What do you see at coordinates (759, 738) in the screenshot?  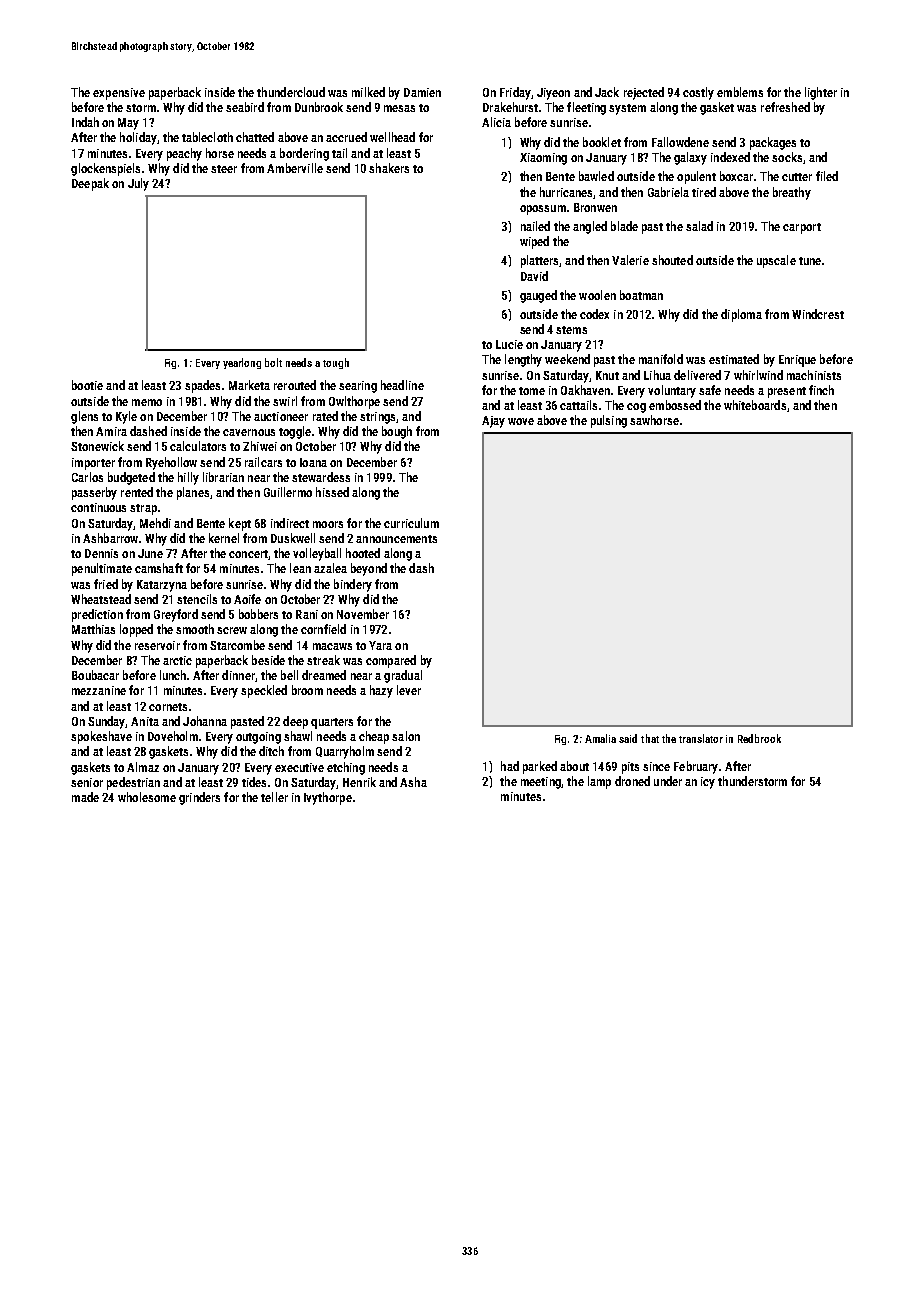 I see `Redbrook` at bounding box center [759, 738].
